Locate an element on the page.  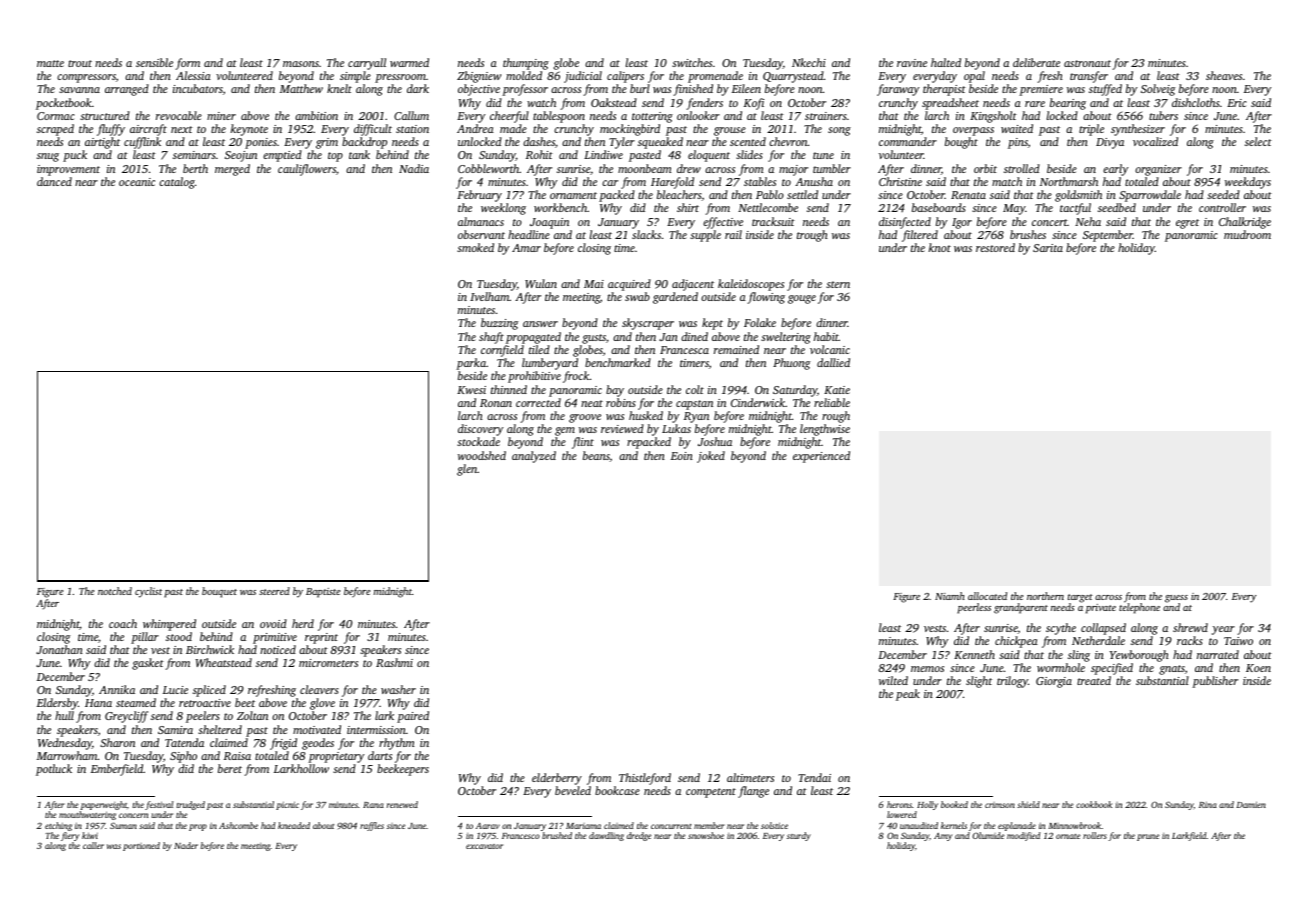
notched is located at coordinates (115, 591).
